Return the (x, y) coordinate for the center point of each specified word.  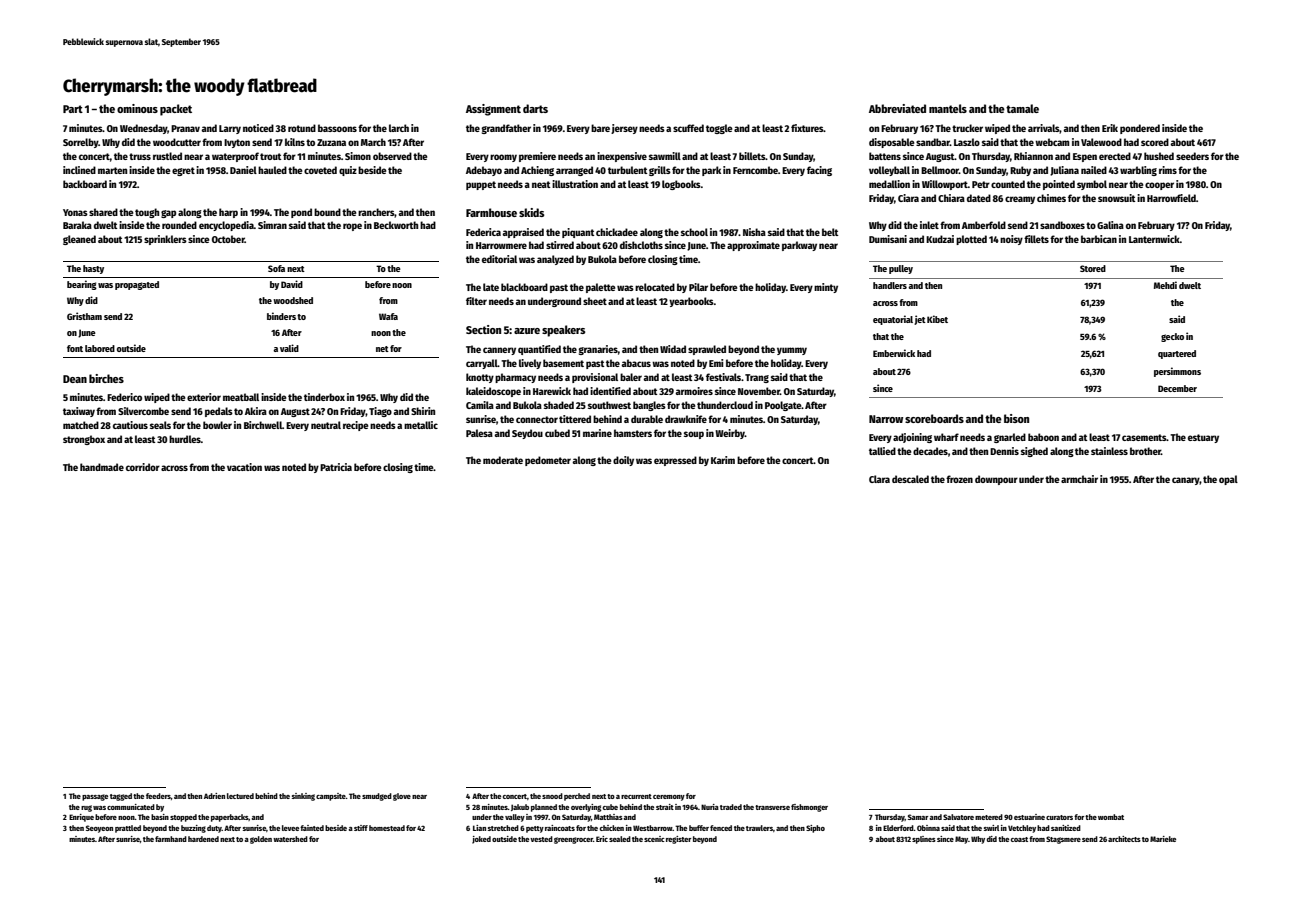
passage (95, 797)
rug (86, 808)
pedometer (548, 461)
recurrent (636, 796)
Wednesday (144, 129)
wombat (1111, 817)
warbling (1138, 171)
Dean (75, 379)
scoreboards (934, 418)
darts (535, 108)
